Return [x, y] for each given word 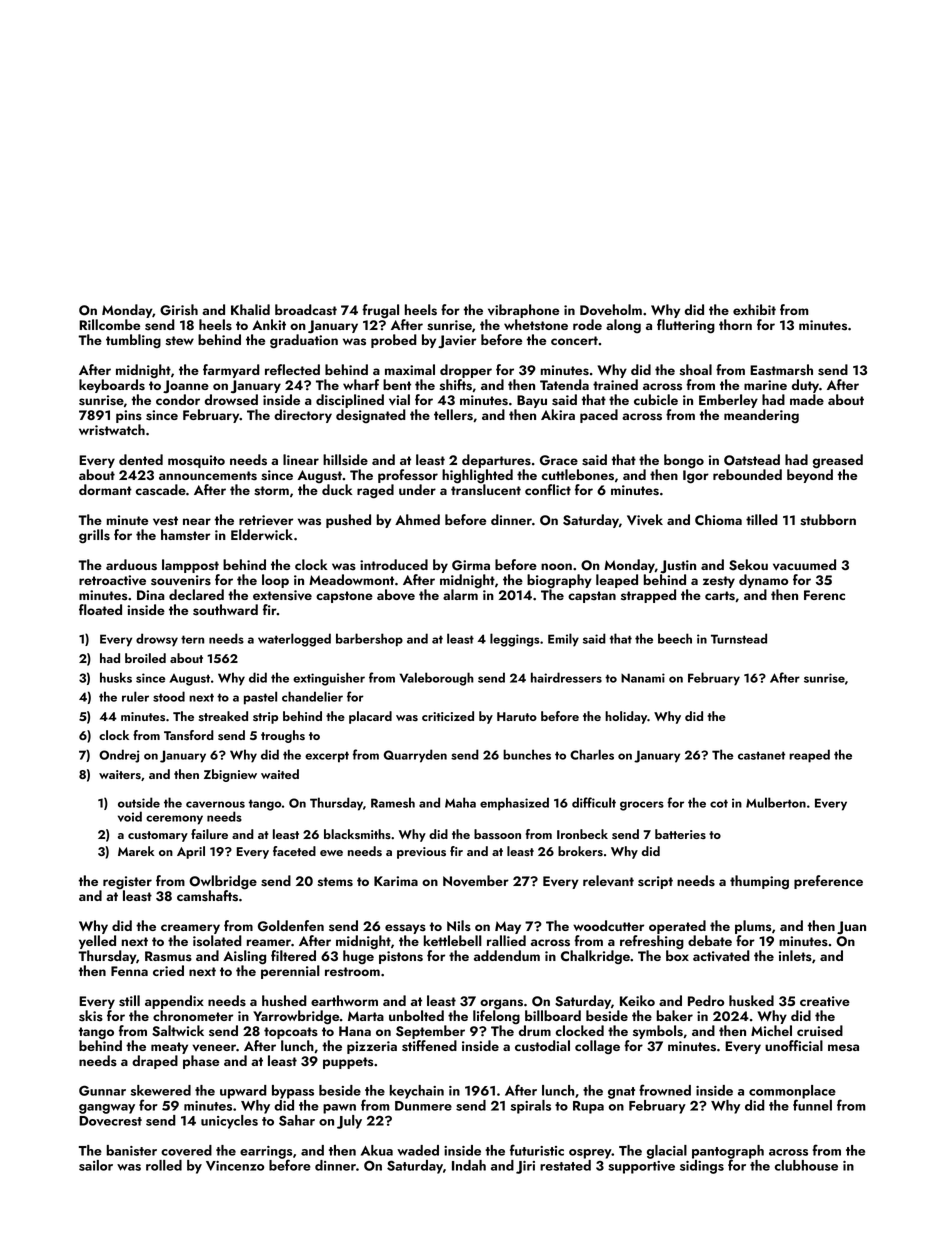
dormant [105, 489]
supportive [641, 1167]
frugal [380, 311]
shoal [696, 370]
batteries [680, 834]
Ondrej [119, 756]
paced [599, 416]
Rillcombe [109, 324]
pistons [401, 957]
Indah [469, 1165]
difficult [594, 802]
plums [753, 927]
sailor [96, 1165]
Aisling [244, 957]
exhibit [754, 309]
